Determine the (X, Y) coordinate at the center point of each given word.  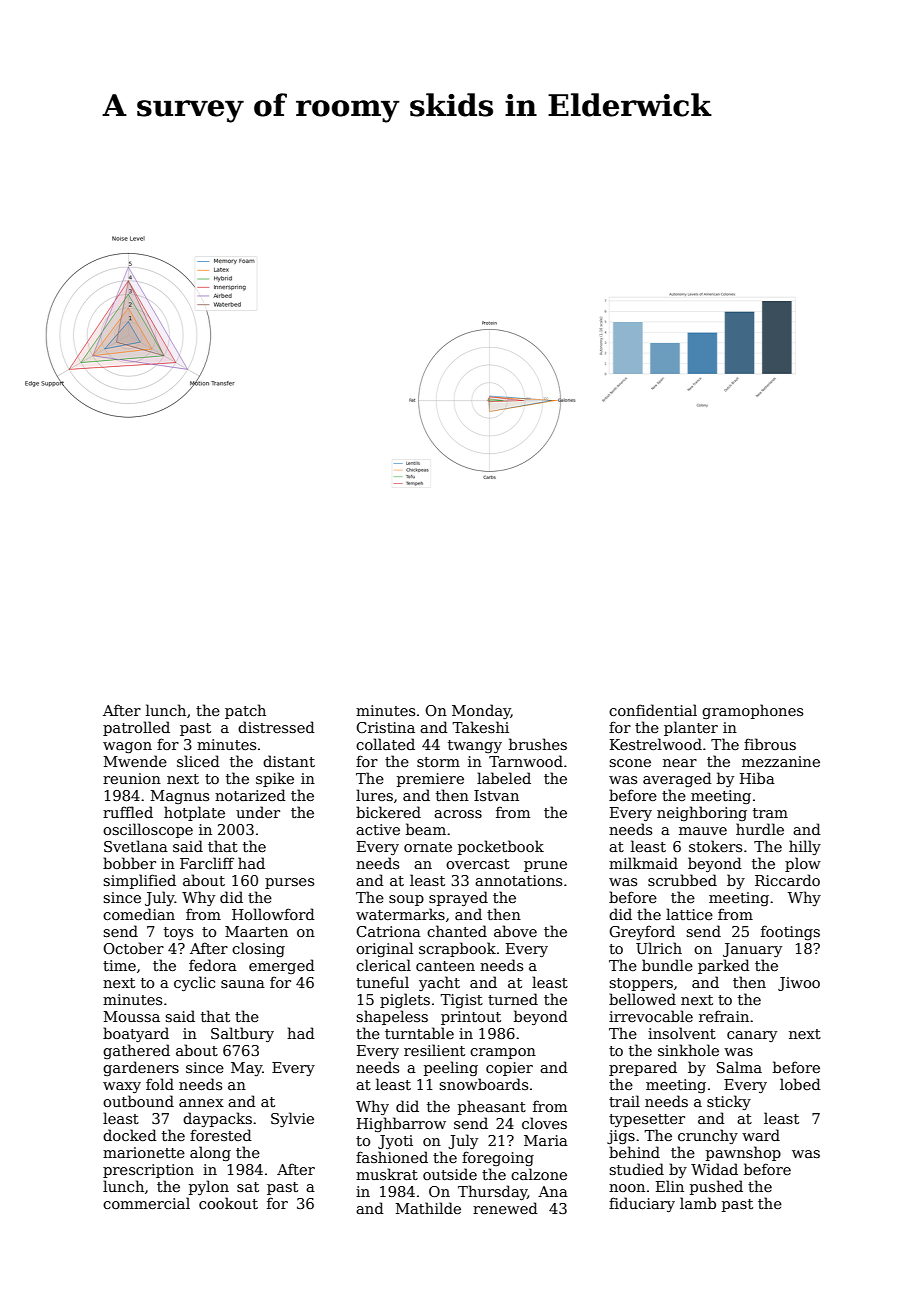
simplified (139, 881)
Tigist (461, 1001)
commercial (146, 1203)
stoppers (641, 984)
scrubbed (682, 880)
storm (438, 762)
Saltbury (242, 1034)
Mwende (135, 761)
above (515, 931)
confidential (653, 710)
